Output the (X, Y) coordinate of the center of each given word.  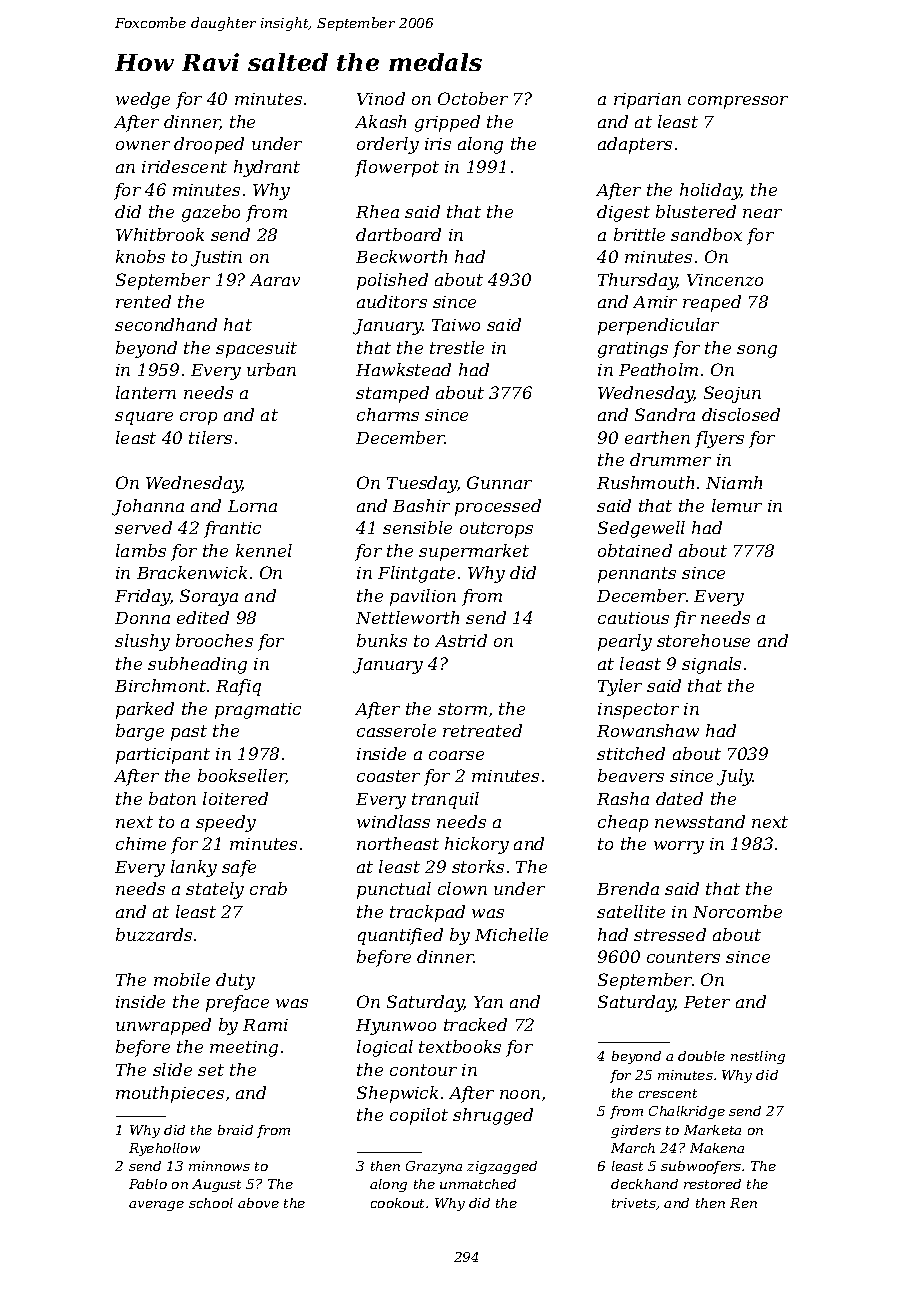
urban (271, 369)
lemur (737, 505)
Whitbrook (160, 234)
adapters (635, 145)
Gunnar (499, 482)
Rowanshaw (648, 730)
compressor (738, 102)
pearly (625, 642)
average (156, 1206)
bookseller (242, 776)
